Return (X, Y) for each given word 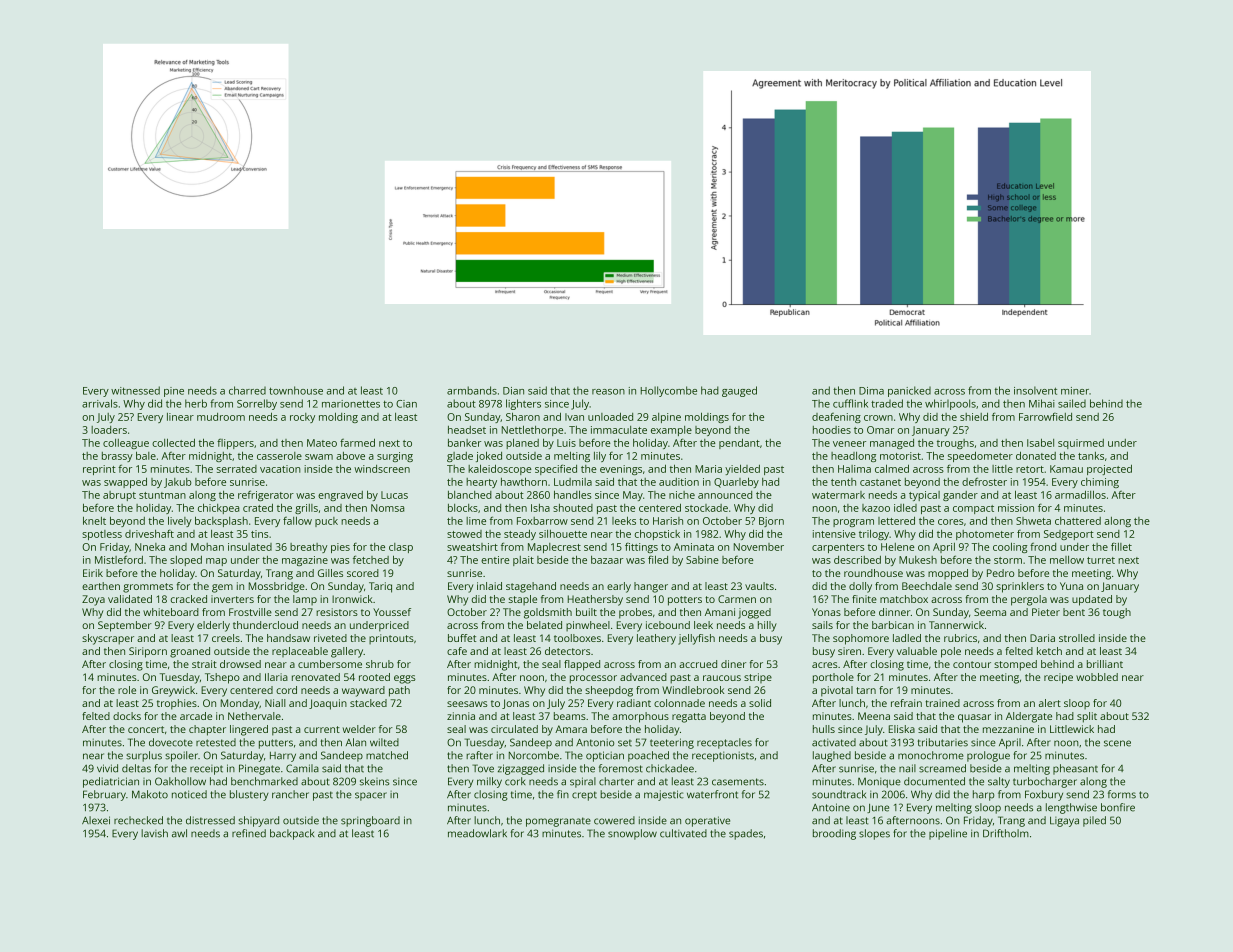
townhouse (296, 390)
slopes (874, 834)
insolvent (1035, 390)
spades (746, 834)
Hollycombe (669, 391)
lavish (154, 833)
